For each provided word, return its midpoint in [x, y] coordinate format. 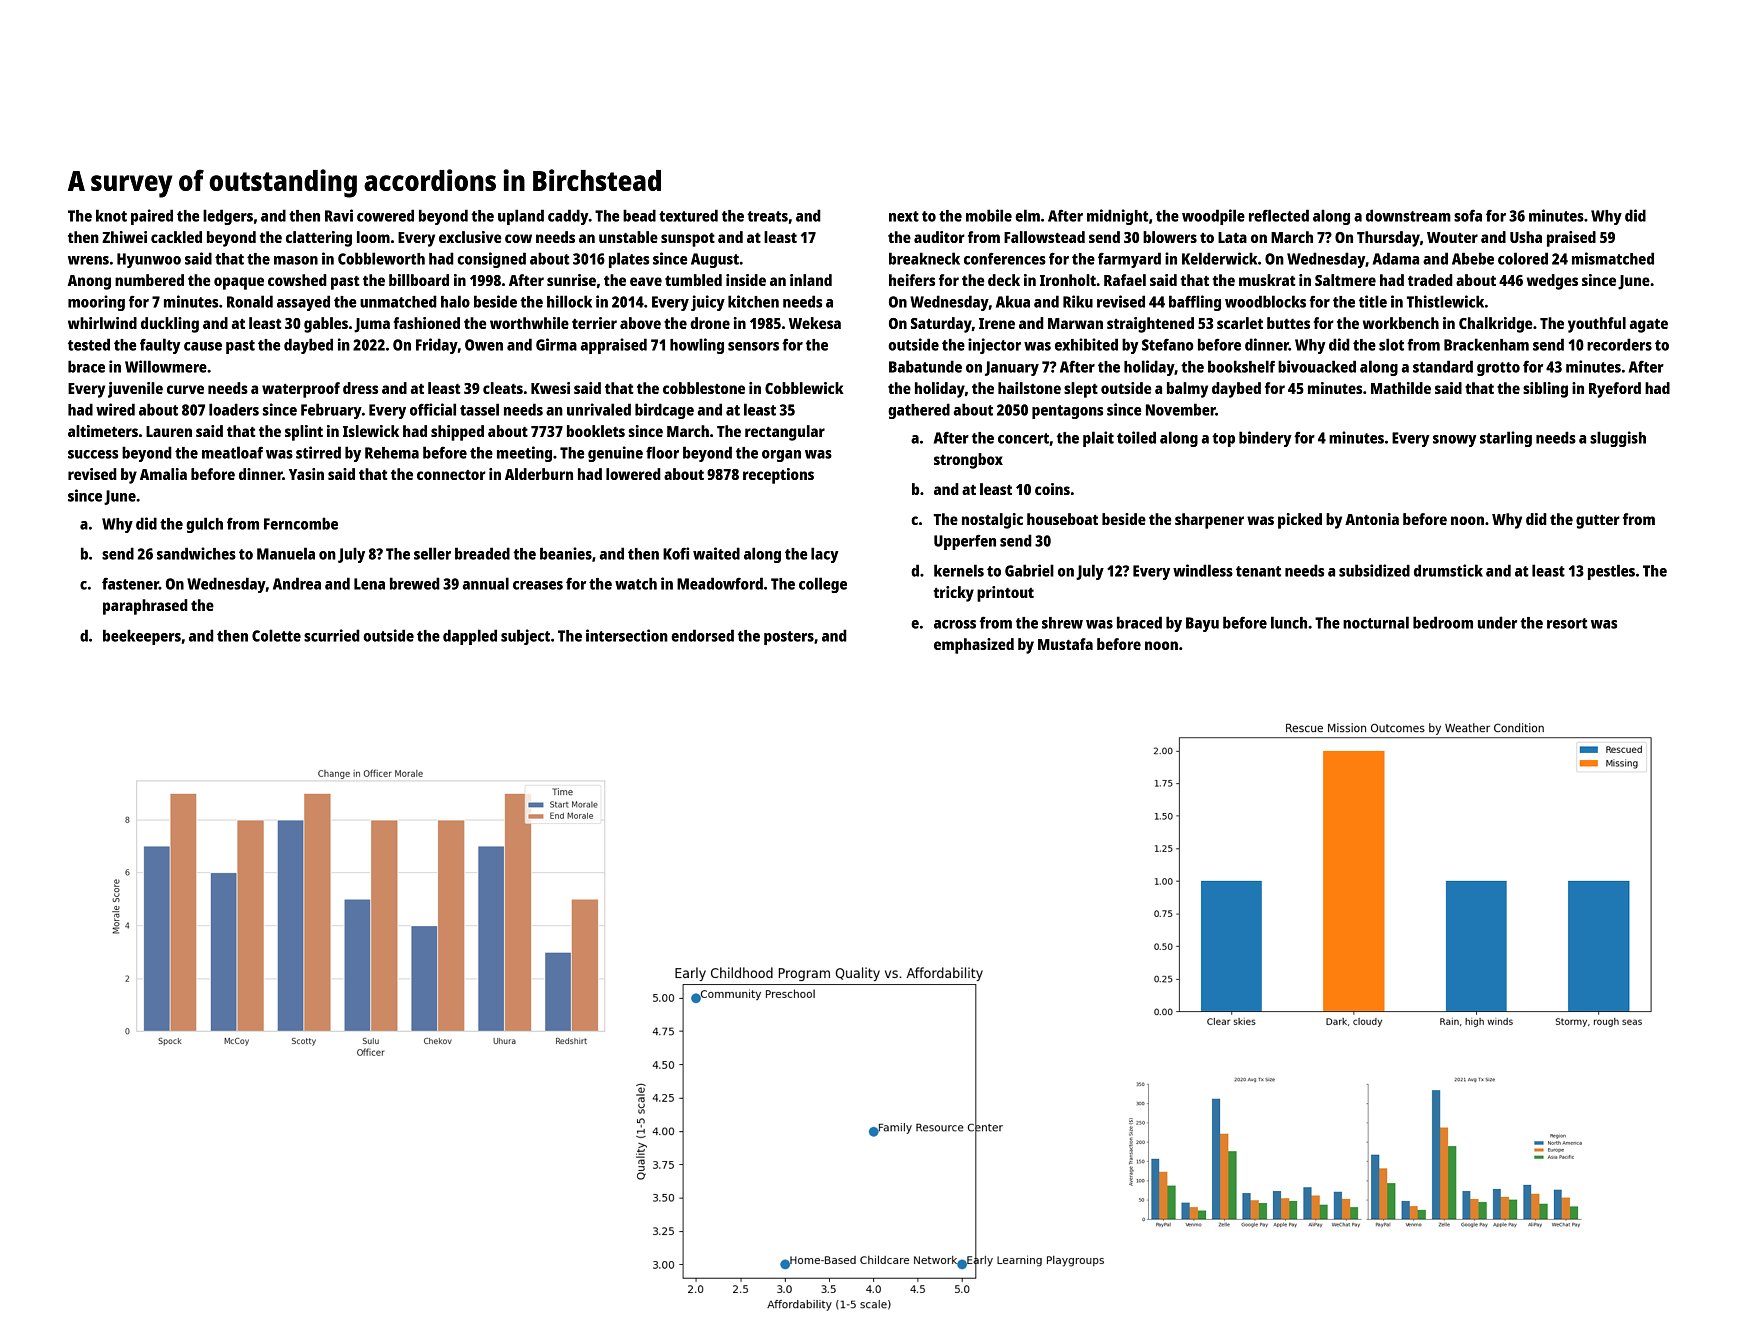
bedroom [1443, 622]
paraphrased [145, 607]
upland [521, 217]
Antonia [1372, 519]
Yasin [306, 474]
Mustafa [1065, 644]
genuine [615, 454]
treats [767, 216]
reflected [1279, 215]
